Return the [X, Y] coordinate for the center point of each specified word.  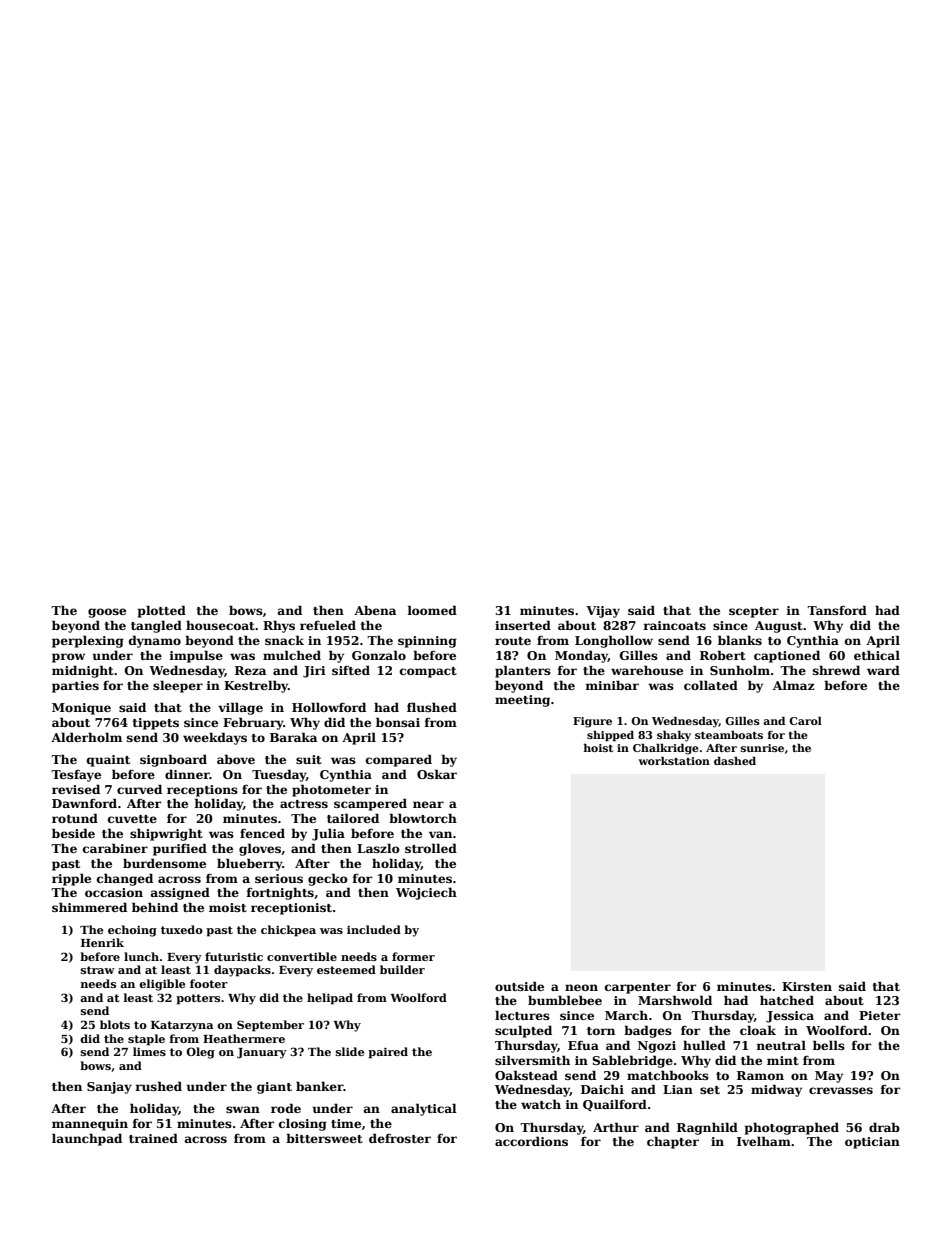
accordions [531, 1141]
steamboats [729, 734]
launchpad [87, 1139]
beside [73, 833]
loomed [432, 610]
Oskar [437, 774]
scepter [754, 612]
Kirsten [807, 986]
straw [98, 970]
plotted [162, 611]
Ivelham [764, 1141]
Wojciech [426, 893]
